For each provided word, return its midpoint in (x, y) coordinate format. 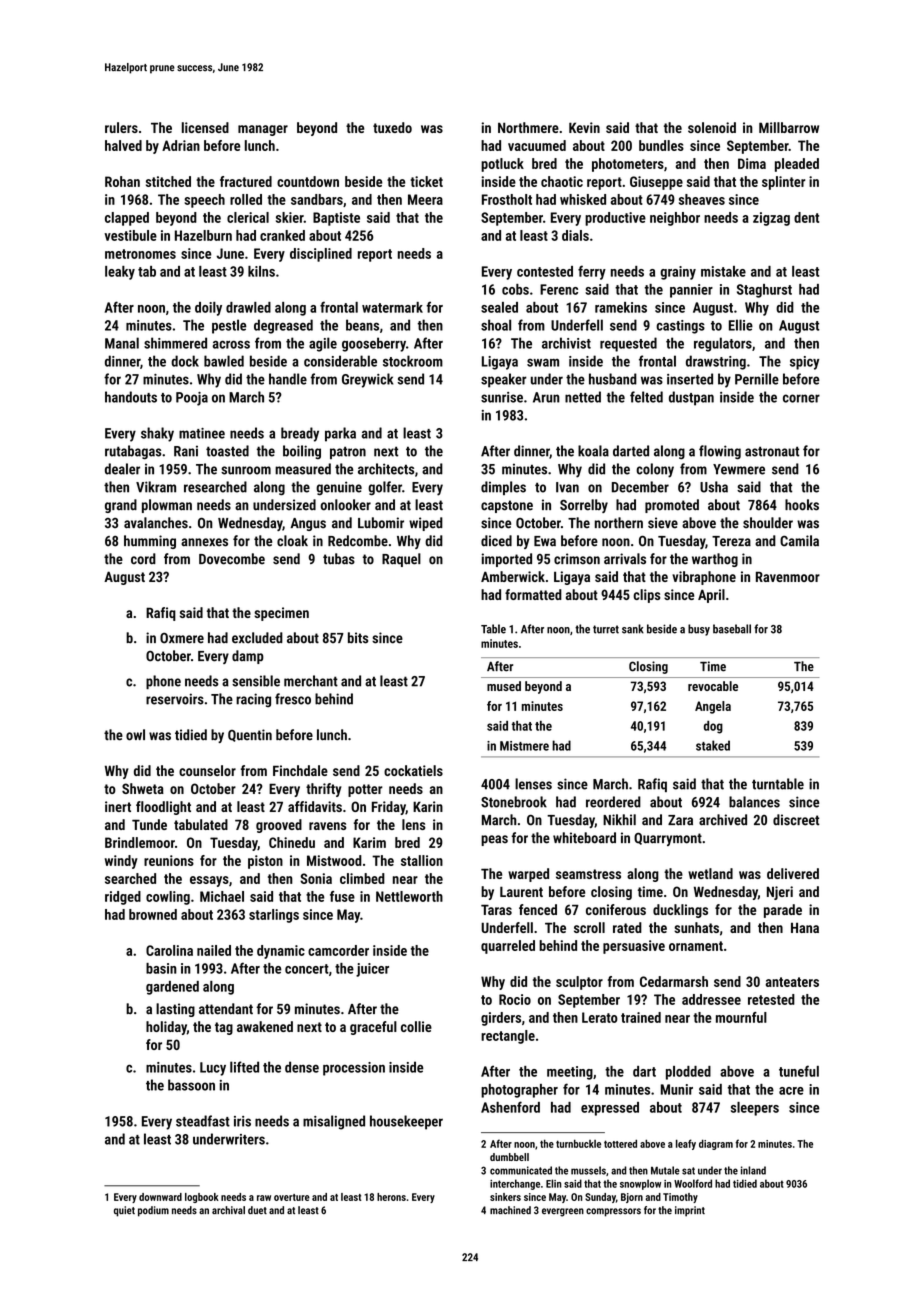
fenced (538, 909)
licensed (205, 127)
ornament (696, 946)
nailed (214, 950)
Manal (122, 343)
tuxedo (392, 127)
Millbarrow (789, 127)
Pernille (757, 379)
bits (358, 638)
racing (253, 700)
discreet (796, 820)
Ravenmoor (788, 577)
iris (242, 1121)
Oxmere (182, 638)
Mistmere (524, 746)
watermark (392, 307)
